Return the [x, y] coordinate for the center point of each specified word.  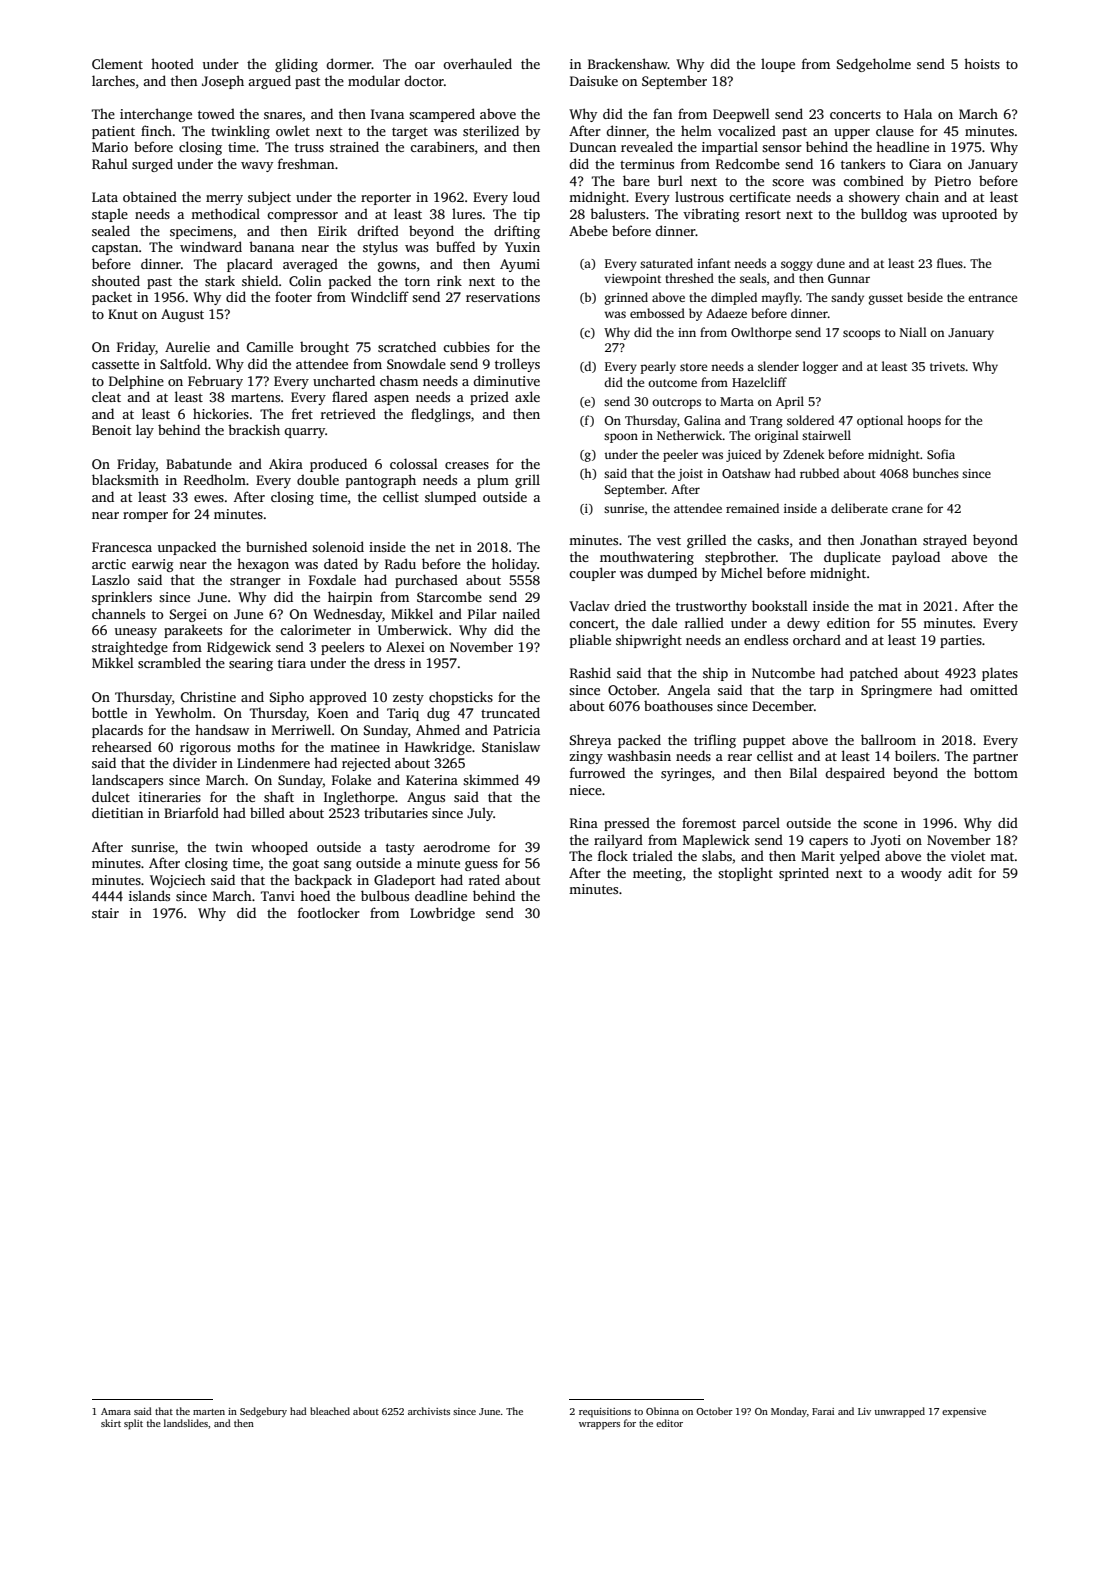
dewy [803, 624]
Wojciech [178, 881]
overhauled [477, 63]
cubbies [466, 346]
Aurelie [187, 346]
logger [820, 367]
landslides [186, 1423]
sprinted [804, 874]
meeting [657, 874]
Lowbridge [442, 914]
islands [149, 895]
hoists [982, 63]
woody [921, 874]
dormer [349, 63]
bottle [109, 712]
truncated [510, 712]
